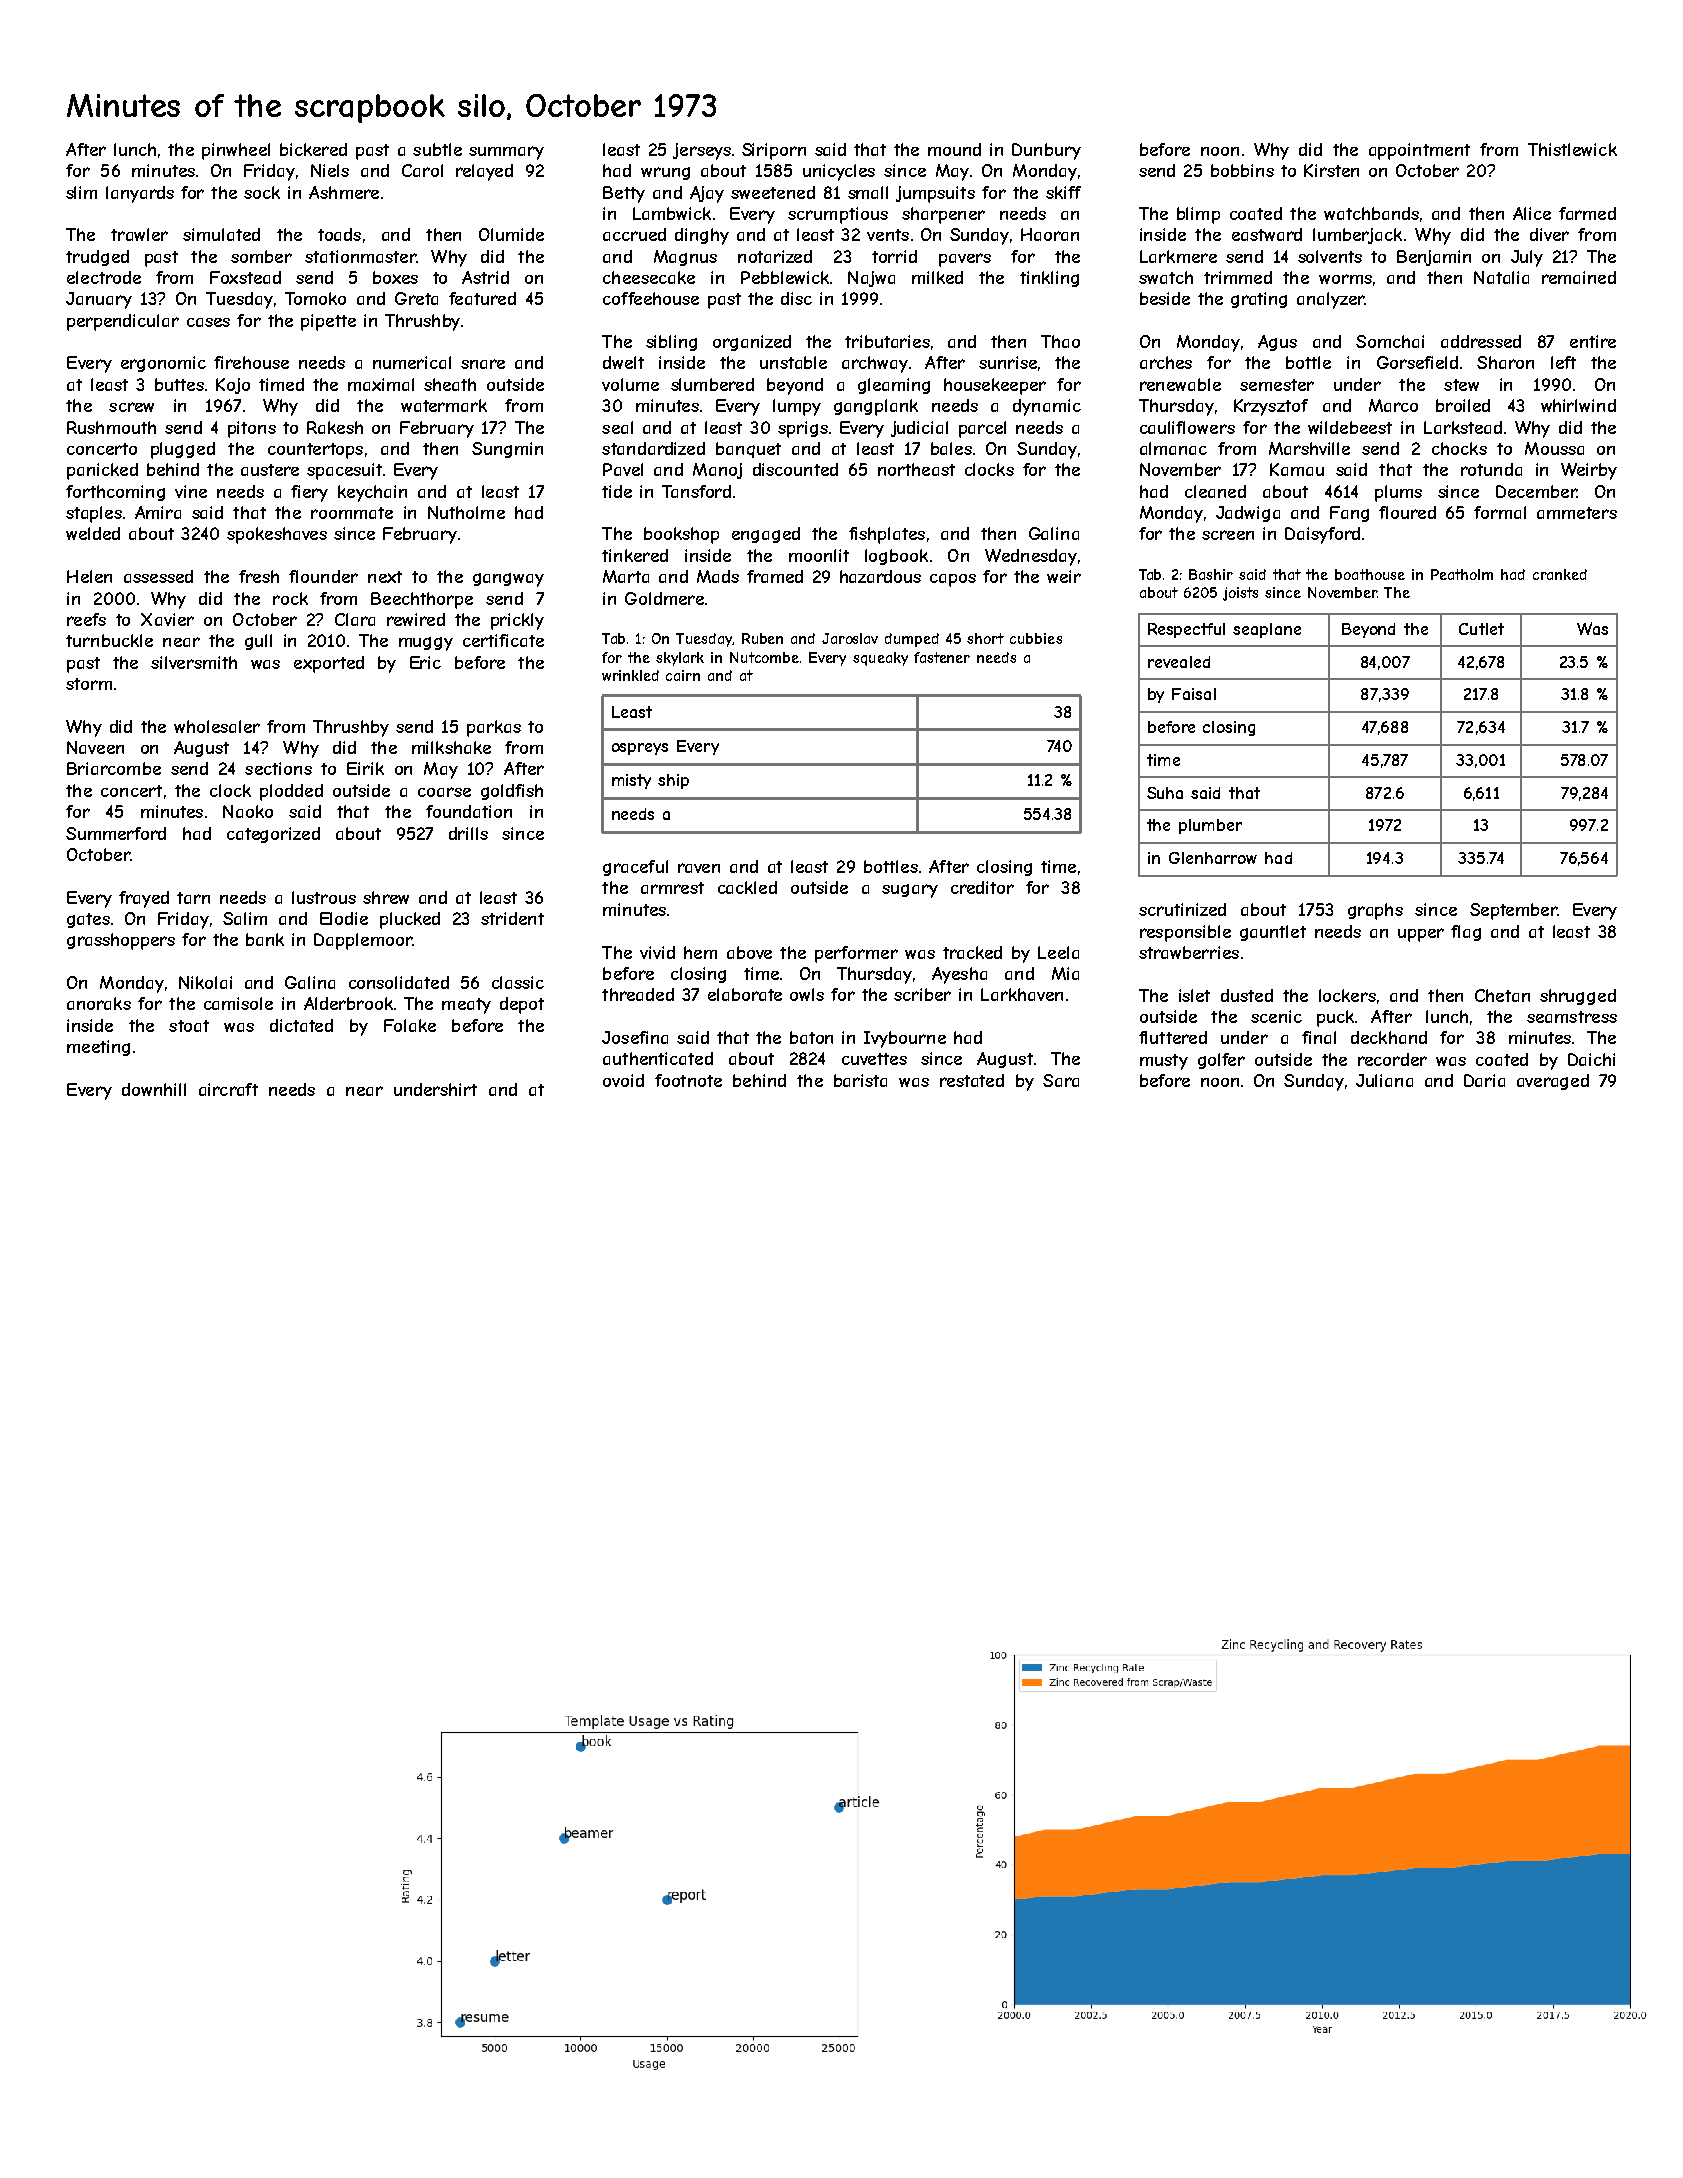 This screenshot has height=2178, width=1683. I want to click on cleaned, so click(1215, 491).
